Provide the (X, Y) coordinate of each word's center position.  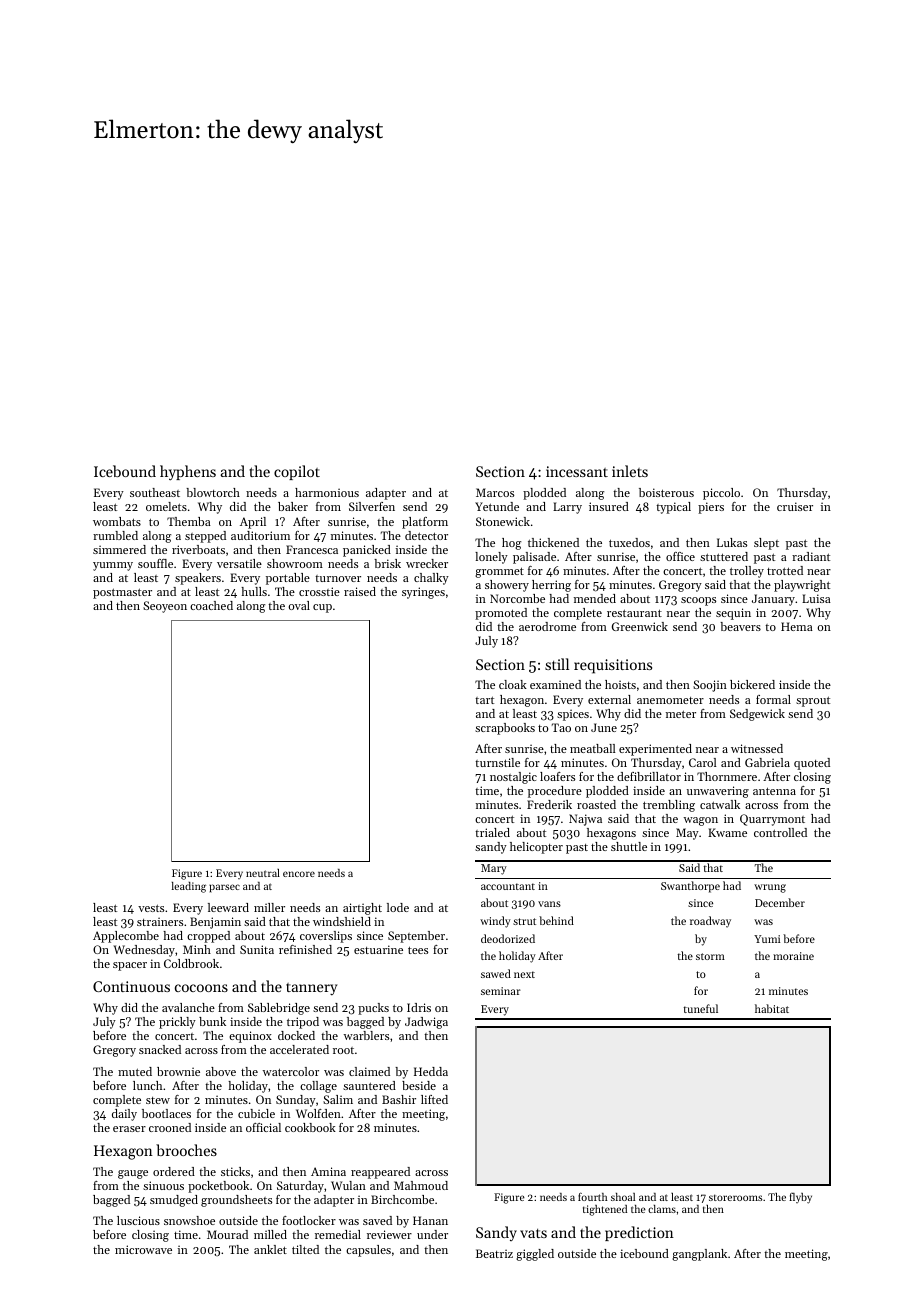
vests (151, 908)
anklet (270, 1249)
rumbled (115, 535)
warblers (366, 1035)
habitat (772, 1008)
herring (551, 586)
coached (211, 605)
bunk (212, 1021)
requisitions (613, 666)
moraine (793, 956)
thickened (553, 542)
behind (556, 920)
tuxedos (629, 542)
